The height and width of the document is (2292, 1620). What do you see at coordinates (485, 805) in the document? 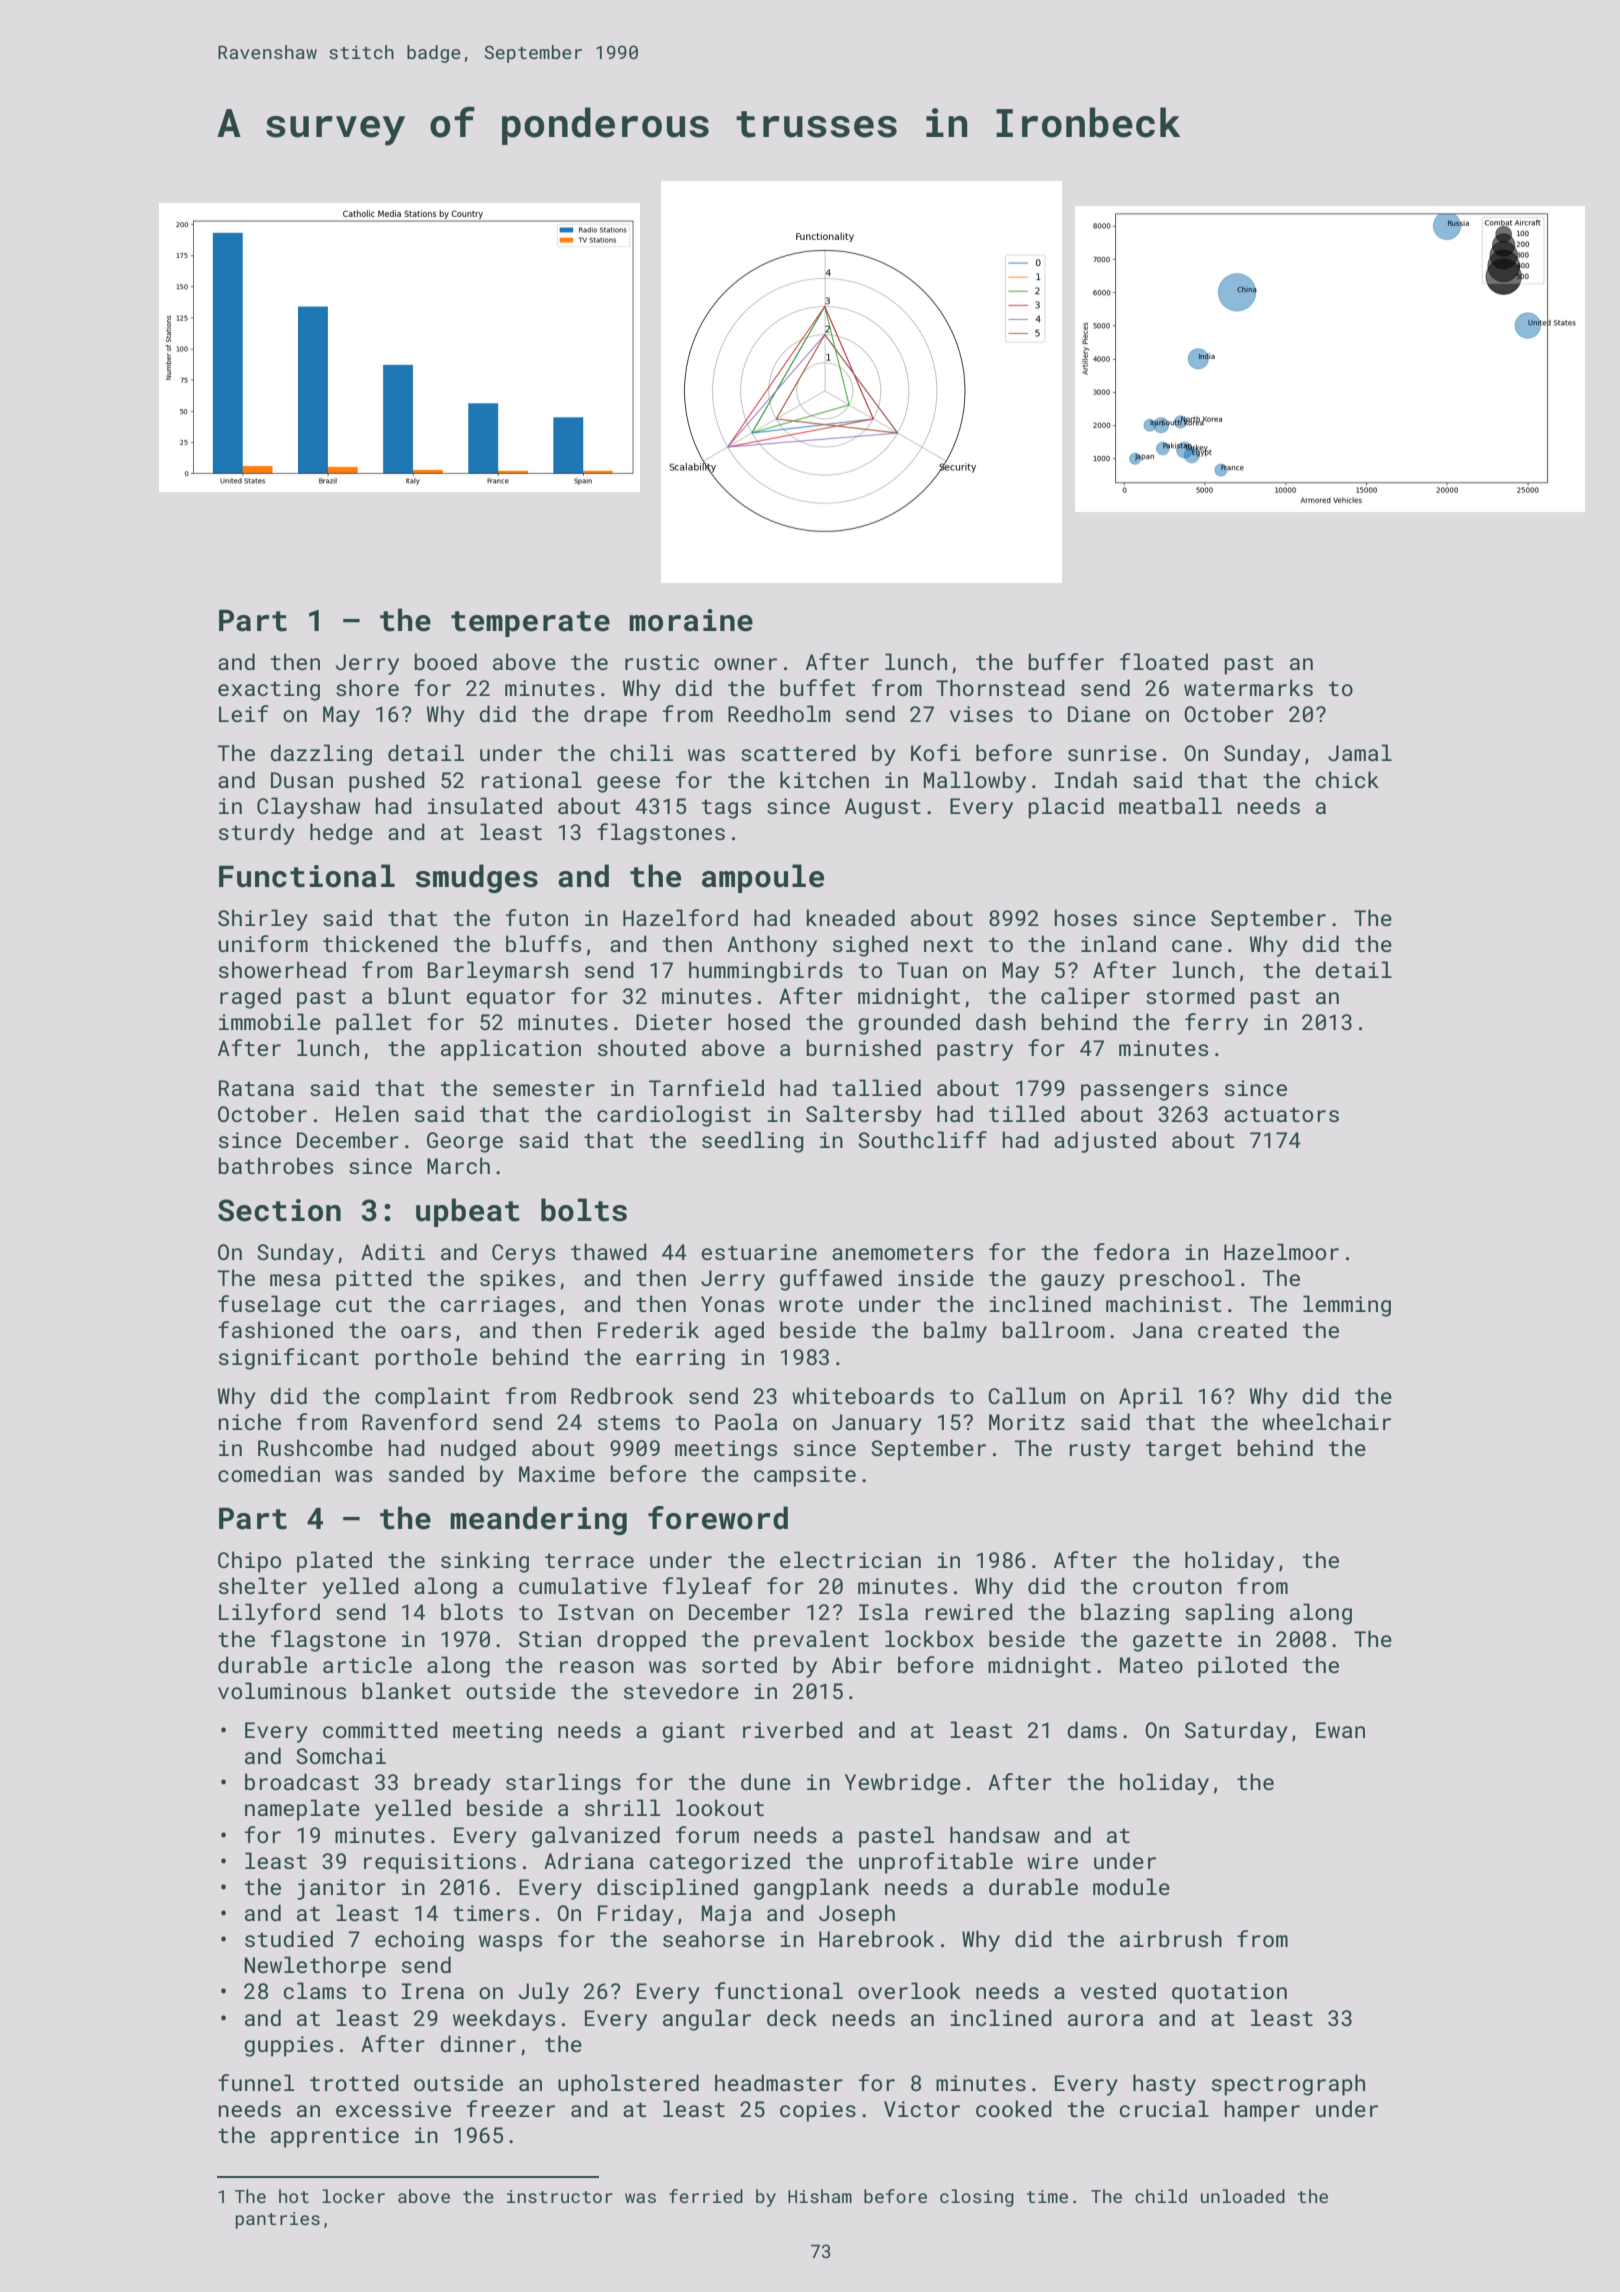
I see `insulated` at bounding box center [485, 805].
